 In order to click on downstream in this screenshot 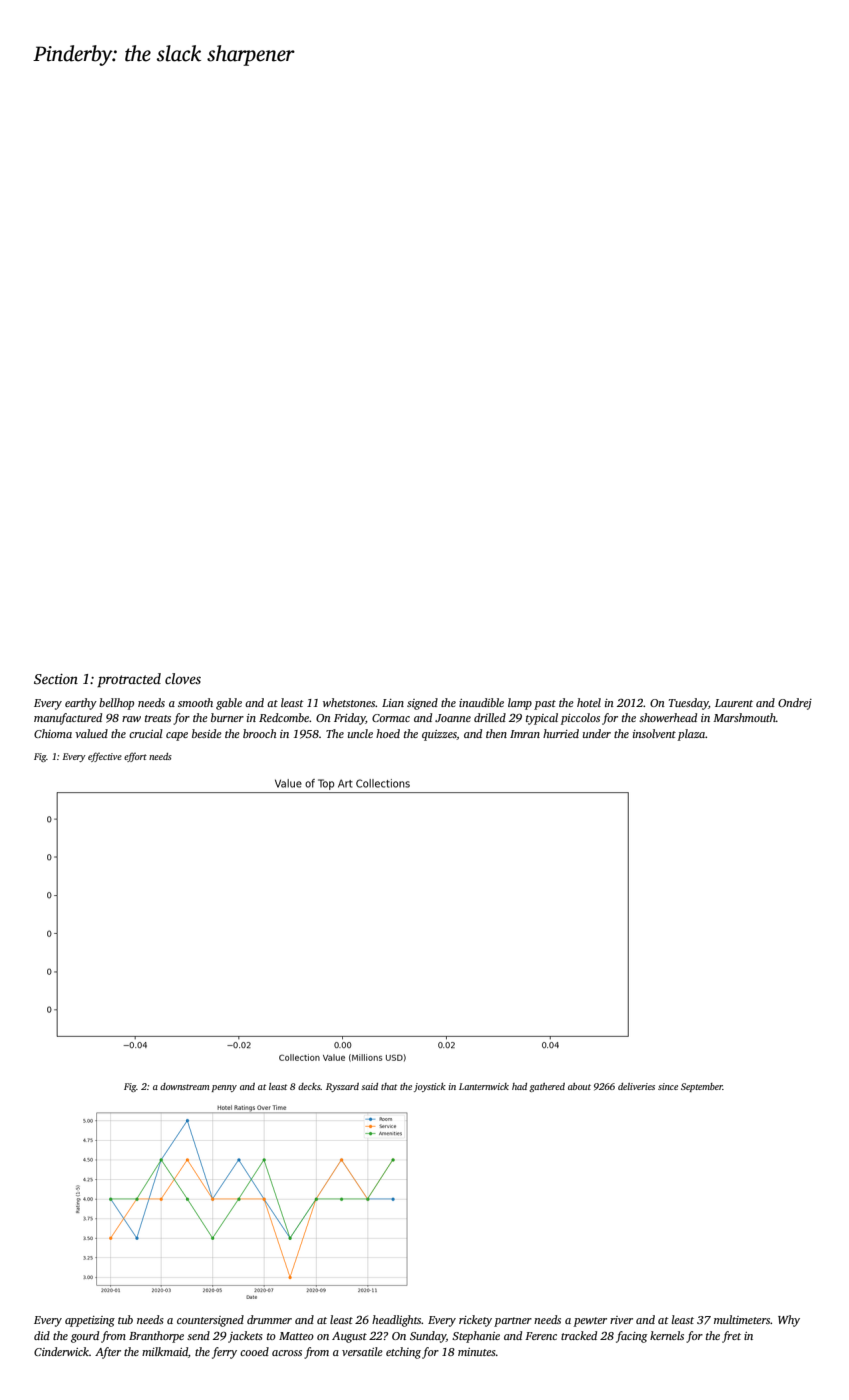, I will do `click(184, 1086)`.
